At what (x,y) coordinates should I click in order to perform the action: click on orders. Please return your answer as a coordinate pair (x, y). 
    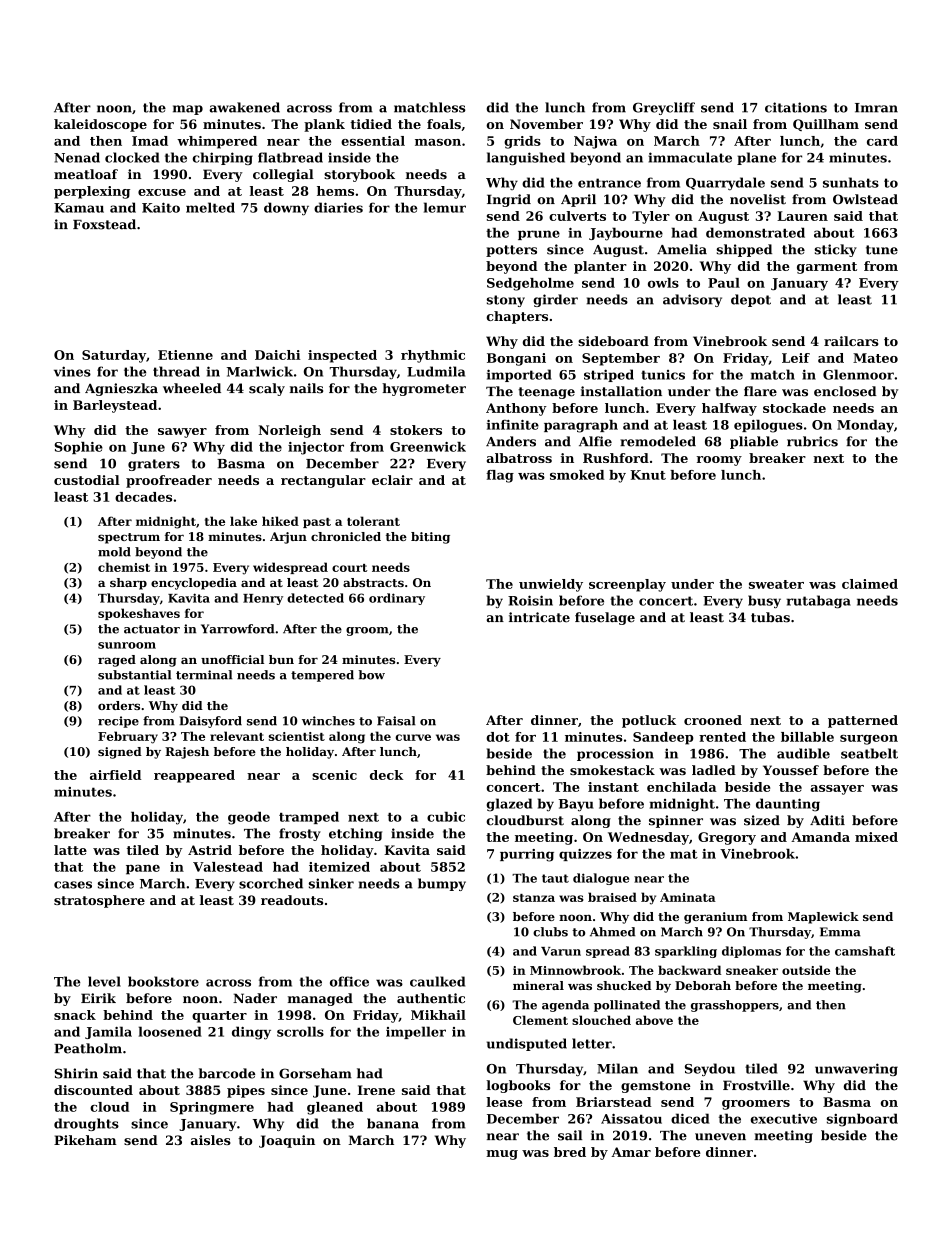
    Looking at the image, I should click on (119, 705).
